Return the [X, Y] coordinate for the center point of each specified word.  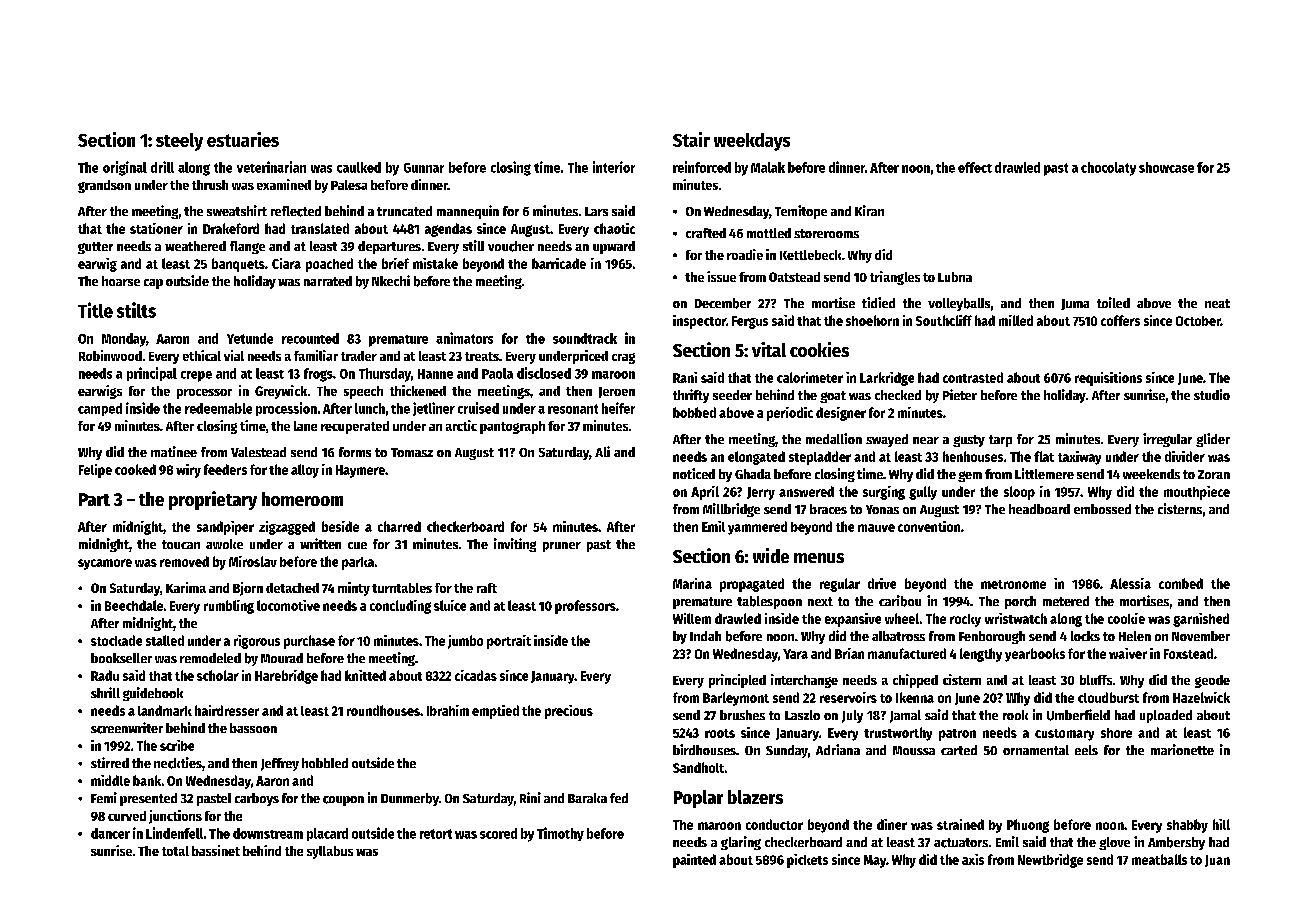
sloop [1019, 493]
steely [179, 142]
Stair [691, 139]
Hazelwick [1201, 697]
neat [1217, 303]
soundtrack [585, 338]
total [175, 851]
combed [1181, 583]
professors [585, 607]
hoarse [121, 281]
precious [569, 712]
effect [975, 167]
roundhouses [383, 710]
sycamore [105, 564]
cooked [135, 469]
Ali [602, 451]
